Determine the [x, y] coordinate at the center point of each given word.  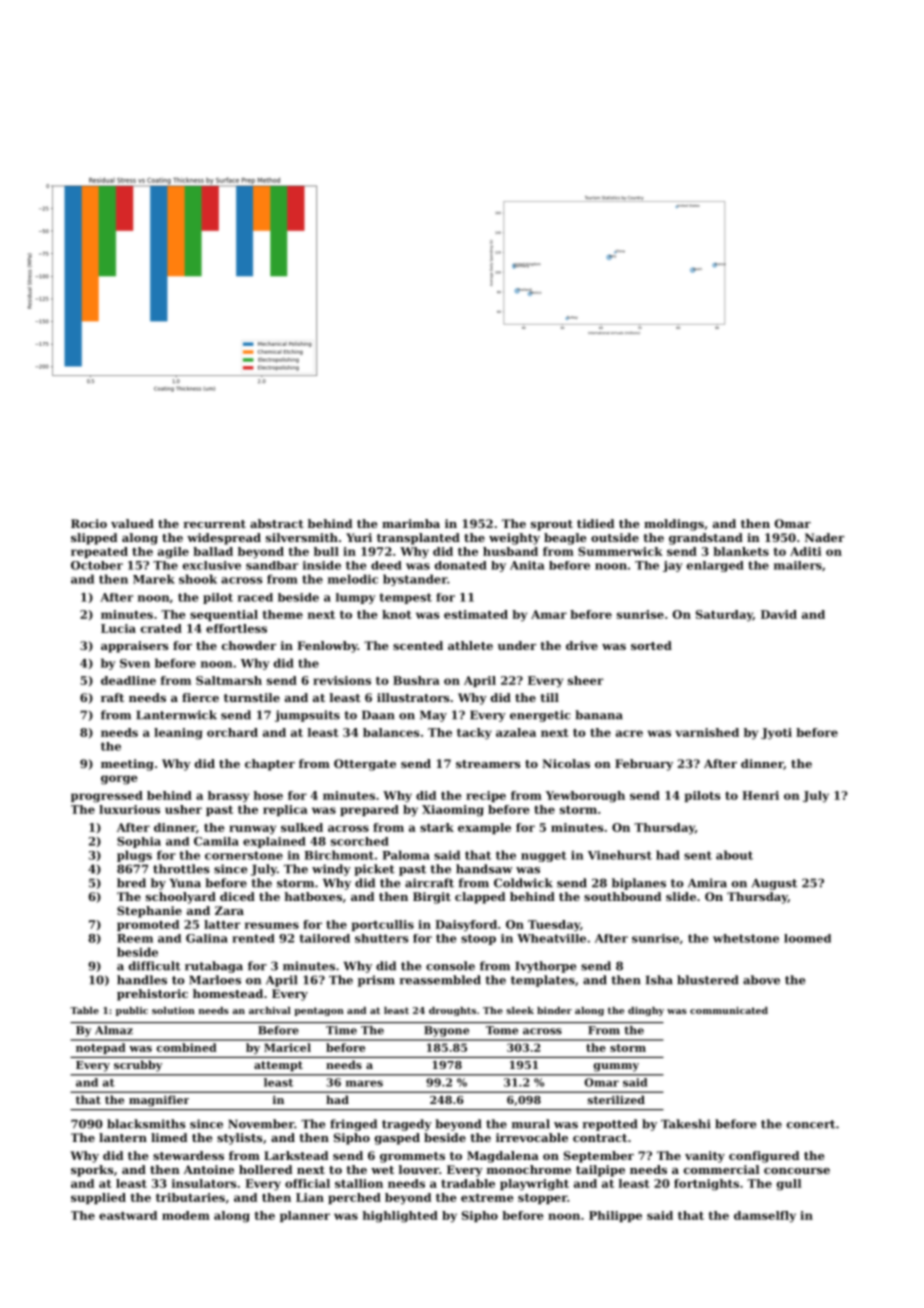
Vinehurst [620, 855]
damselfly [765, 1217]
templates [543, 981]
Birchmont [339, 855]
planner [305, 1216]
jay [673, 566]
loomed [807, 938]
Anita [527, 565]
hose [268, 795]
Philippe [615, 1216]
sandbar [272, 565]
